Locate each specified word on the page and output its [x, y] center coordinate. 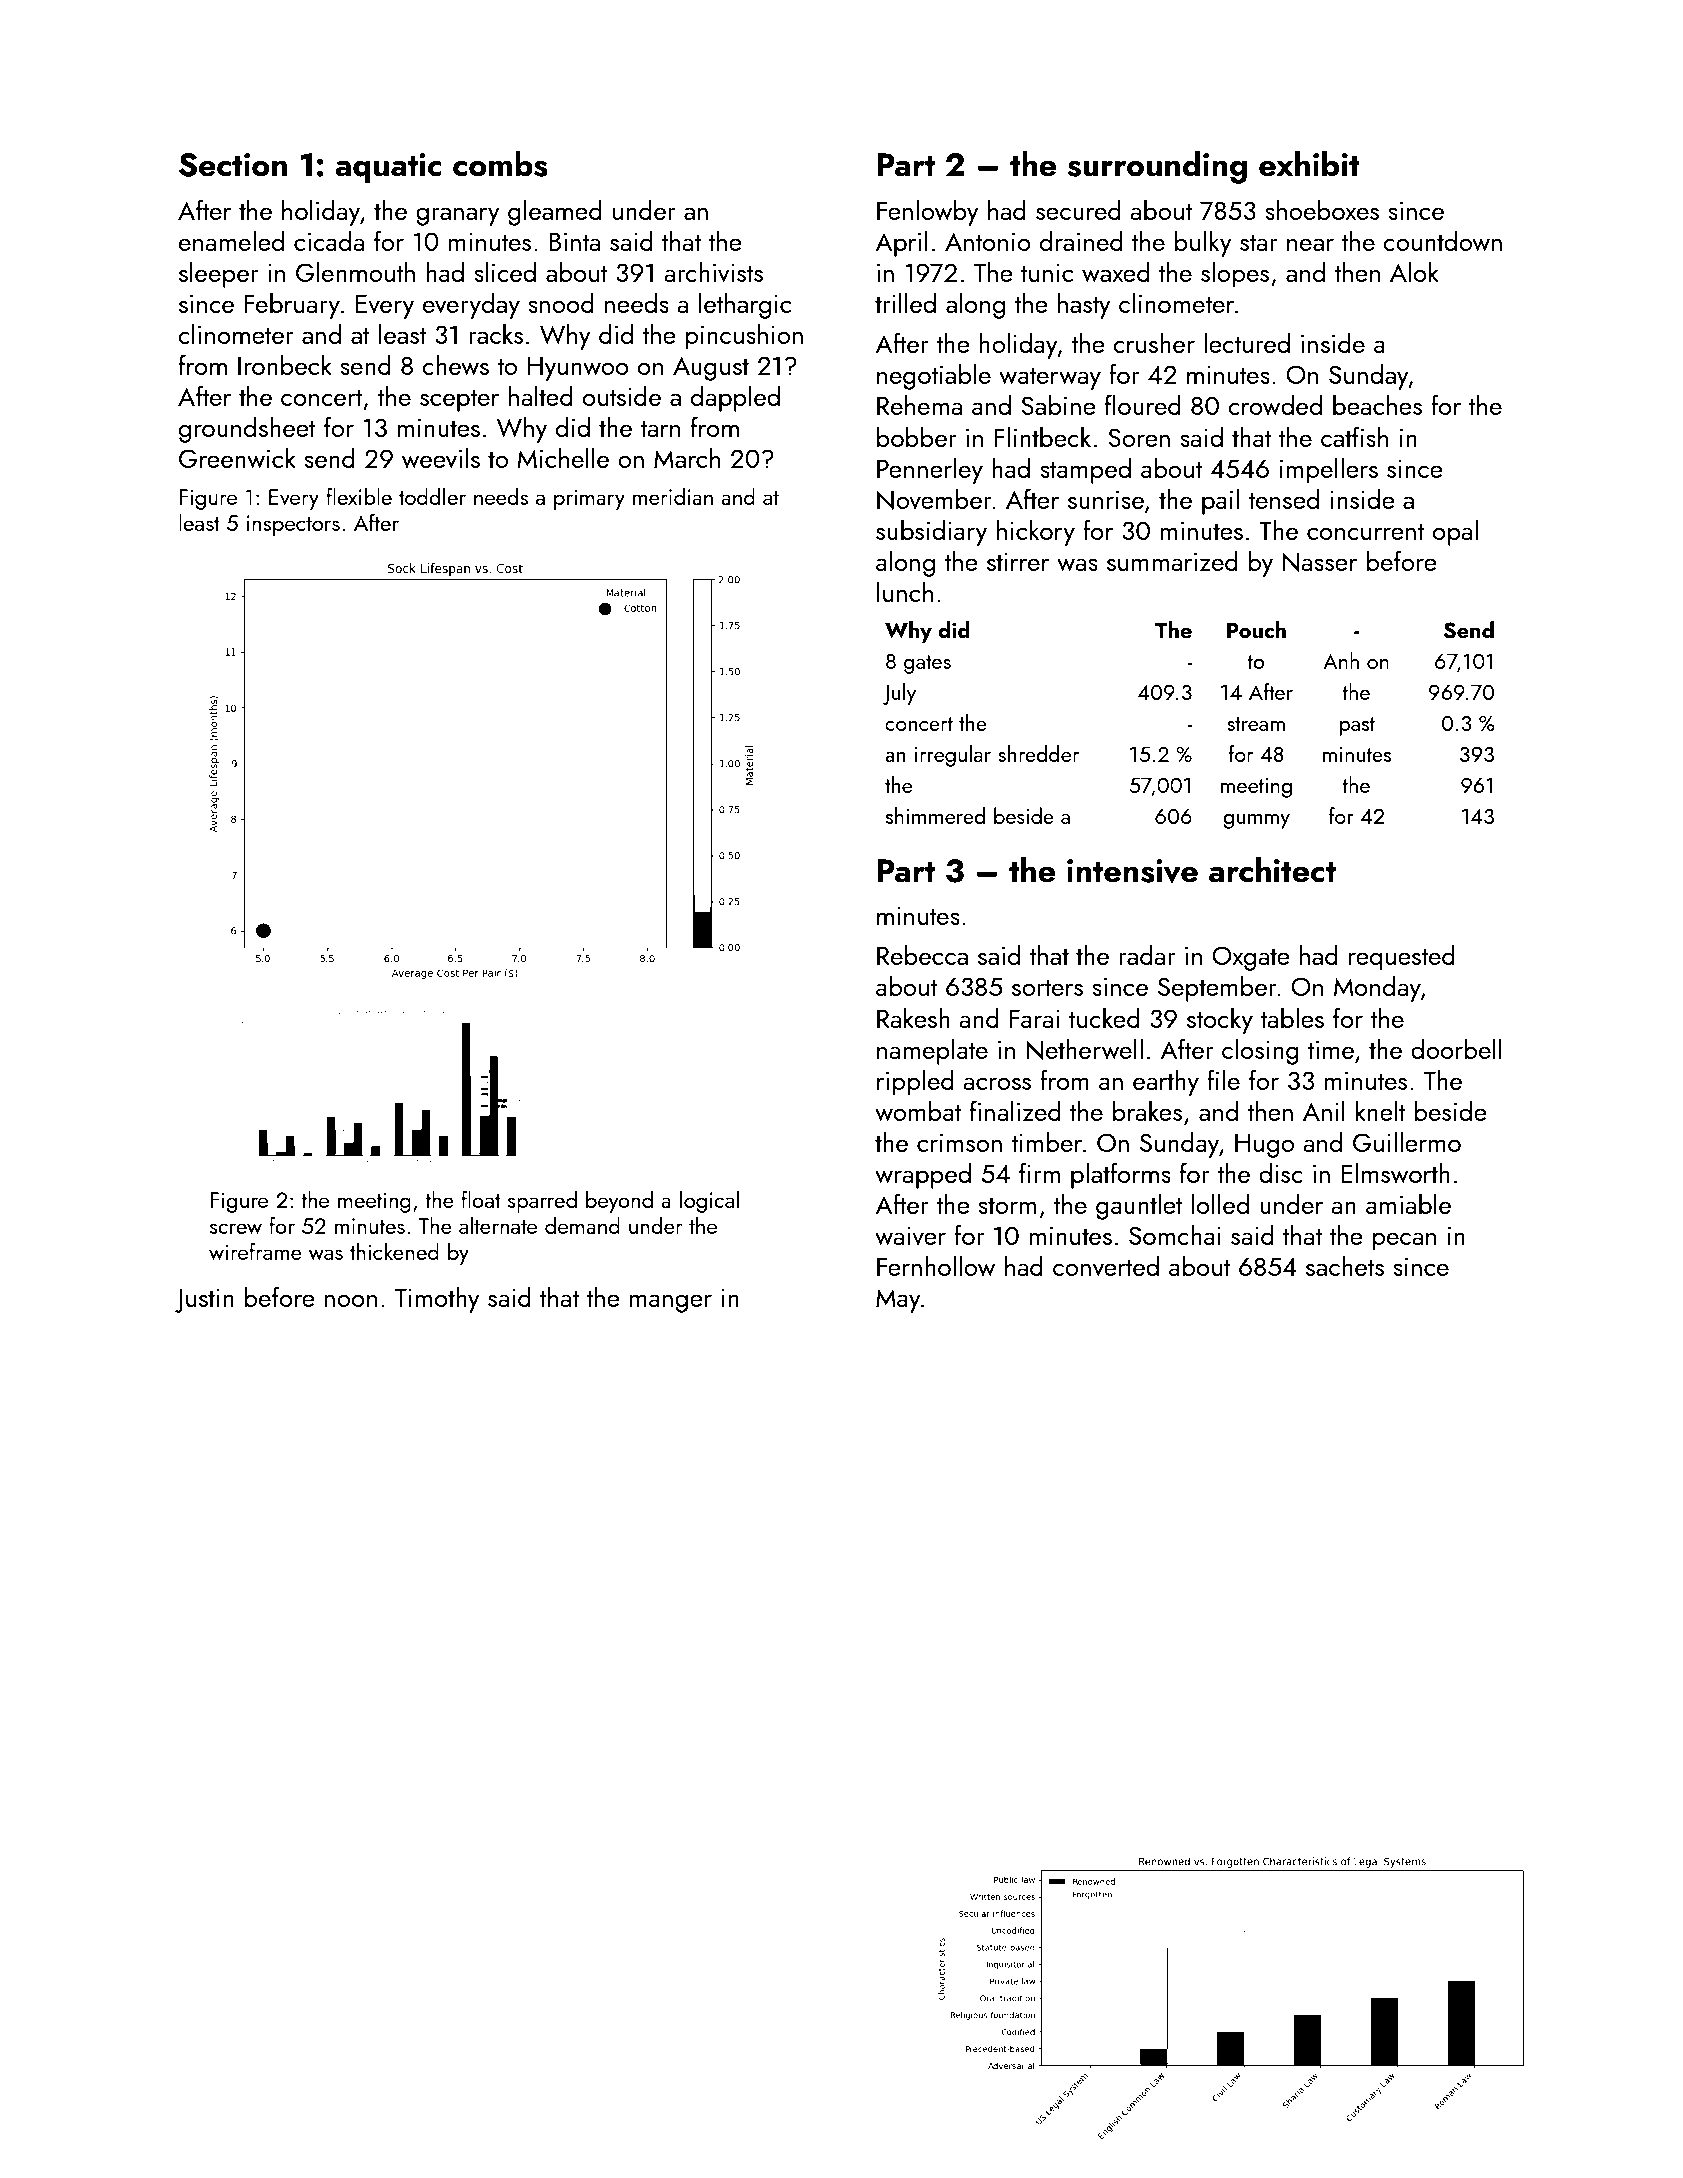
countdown [1442, 240]
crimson [959, 1142]
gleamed [555, 212]
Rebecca [922, 954]
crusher [1154, 342]
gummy [1256, 821]
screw [236, 1228]
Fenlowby [928, 212]
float [481, 1199]
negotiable [934, 376]
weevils [441, 458]
